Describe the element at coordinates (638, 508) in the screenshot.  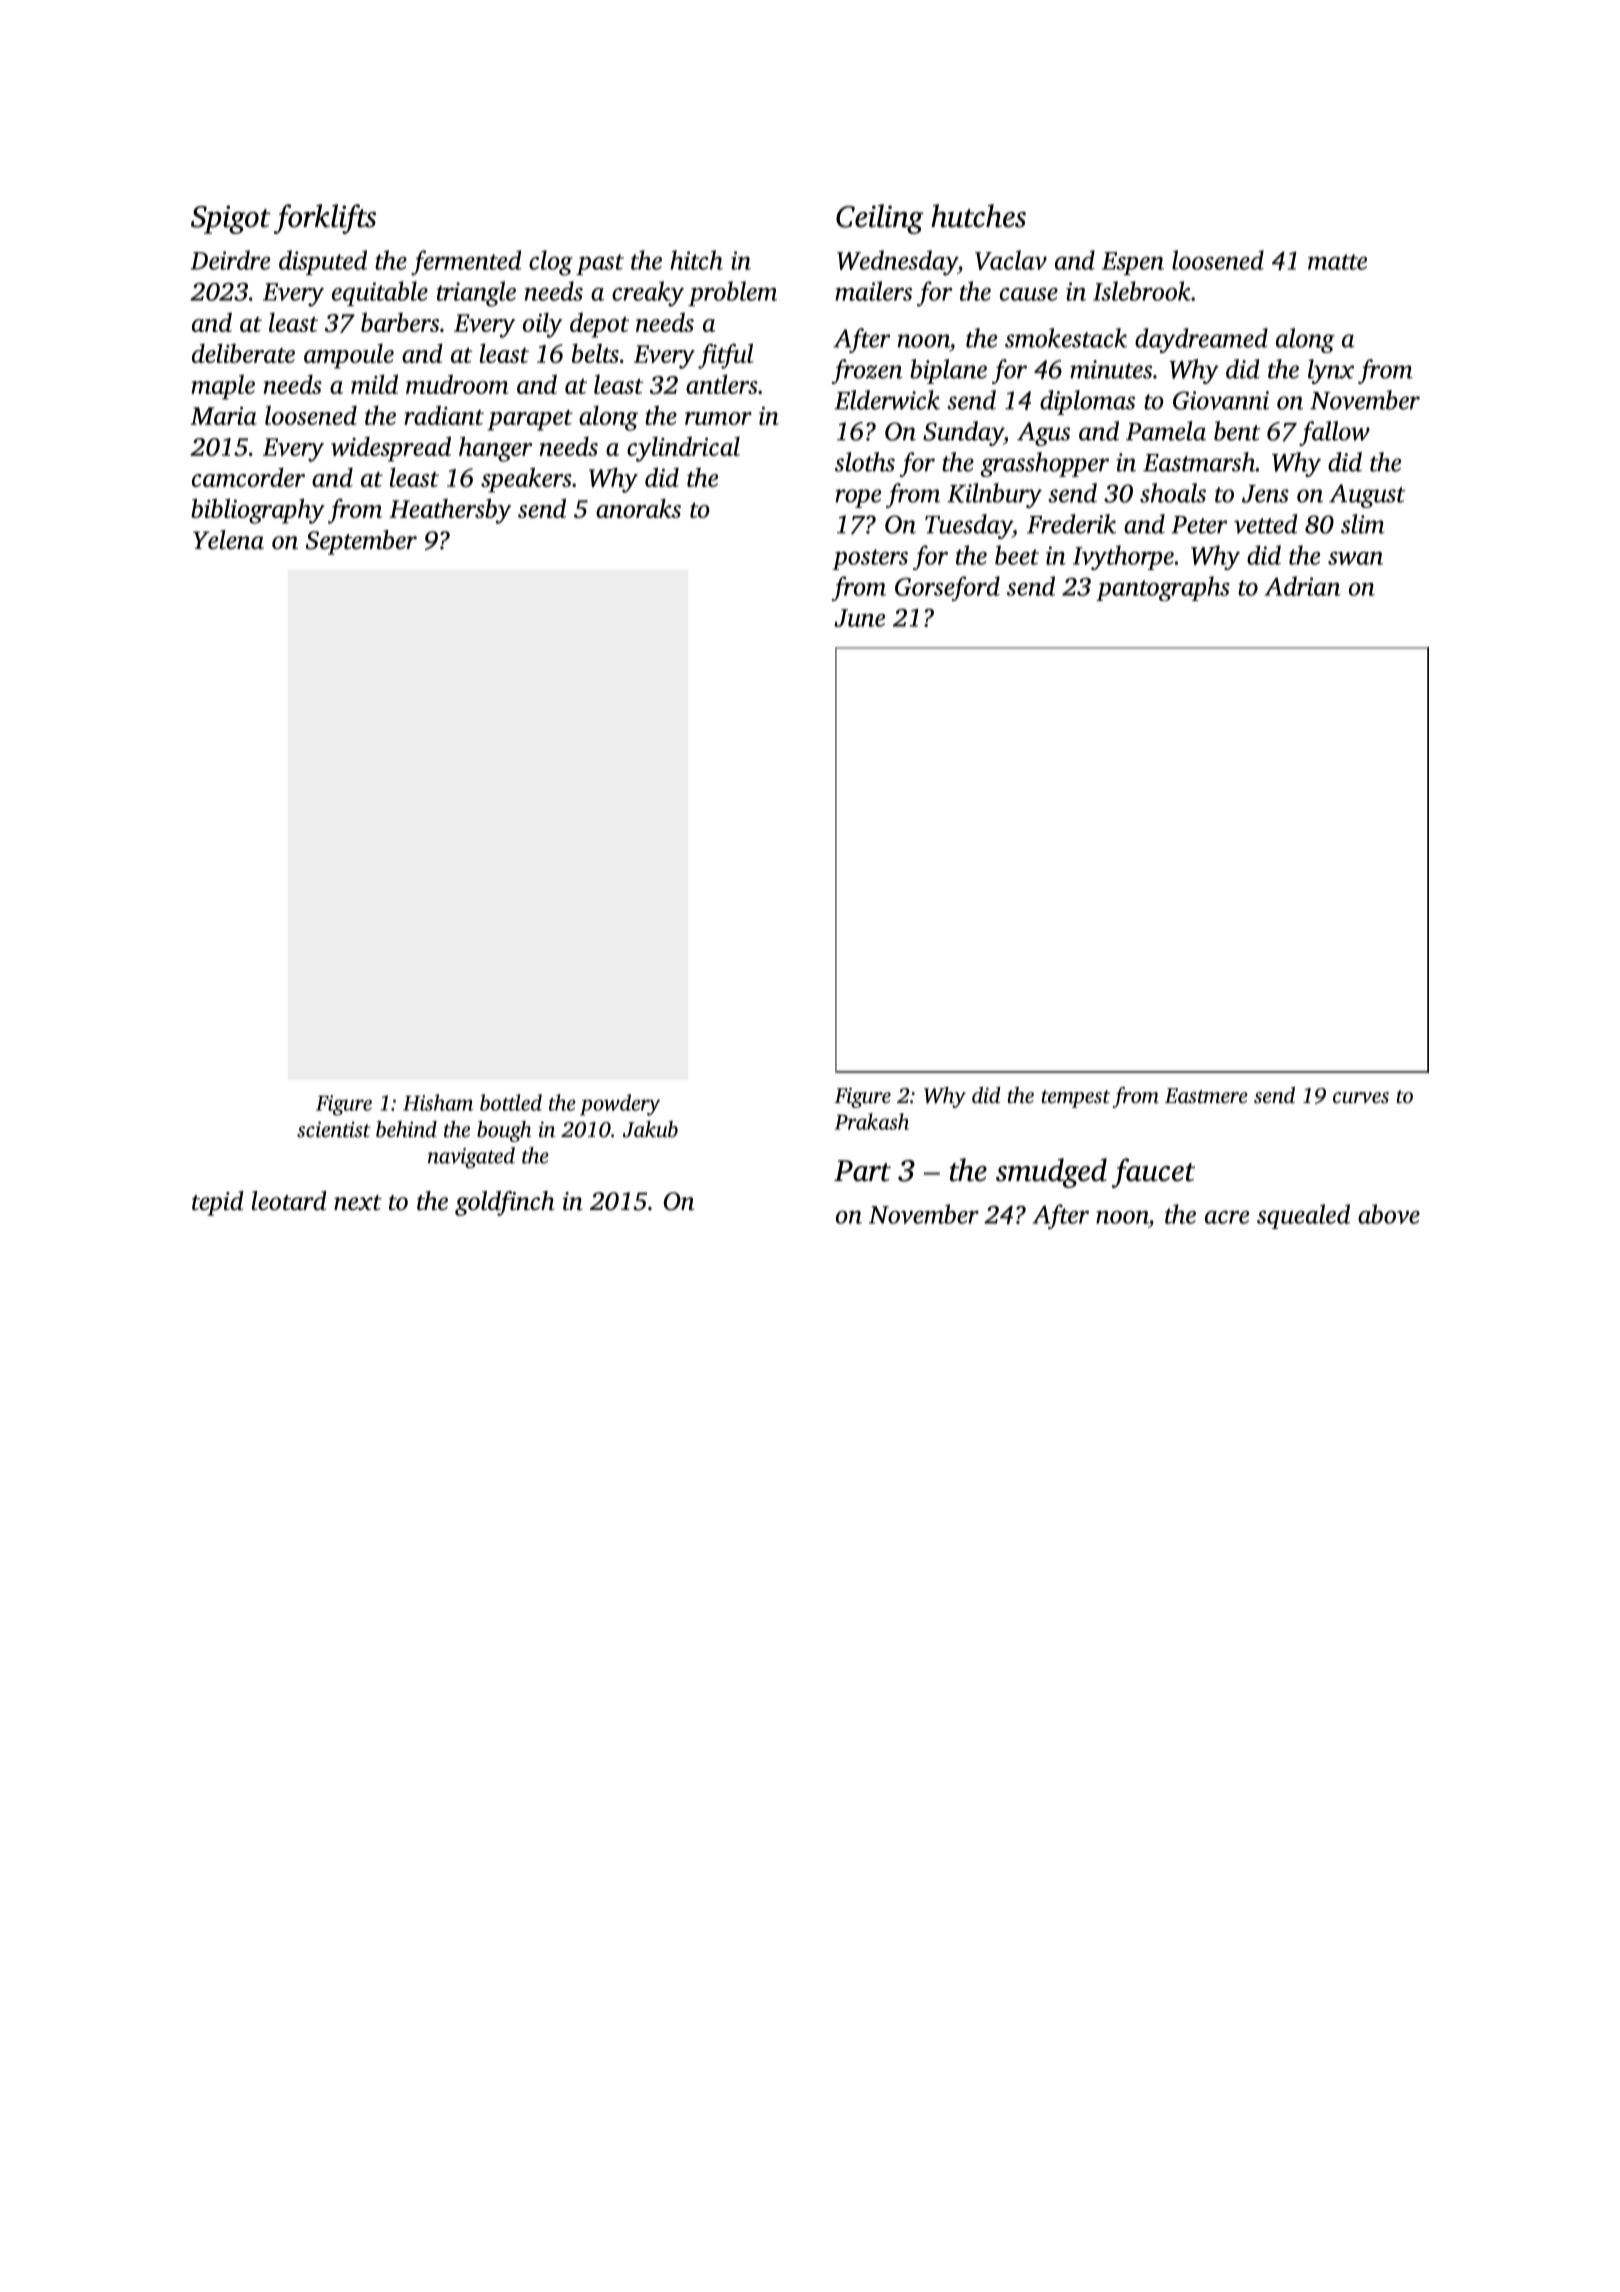
I see `anoraks` at that location.
